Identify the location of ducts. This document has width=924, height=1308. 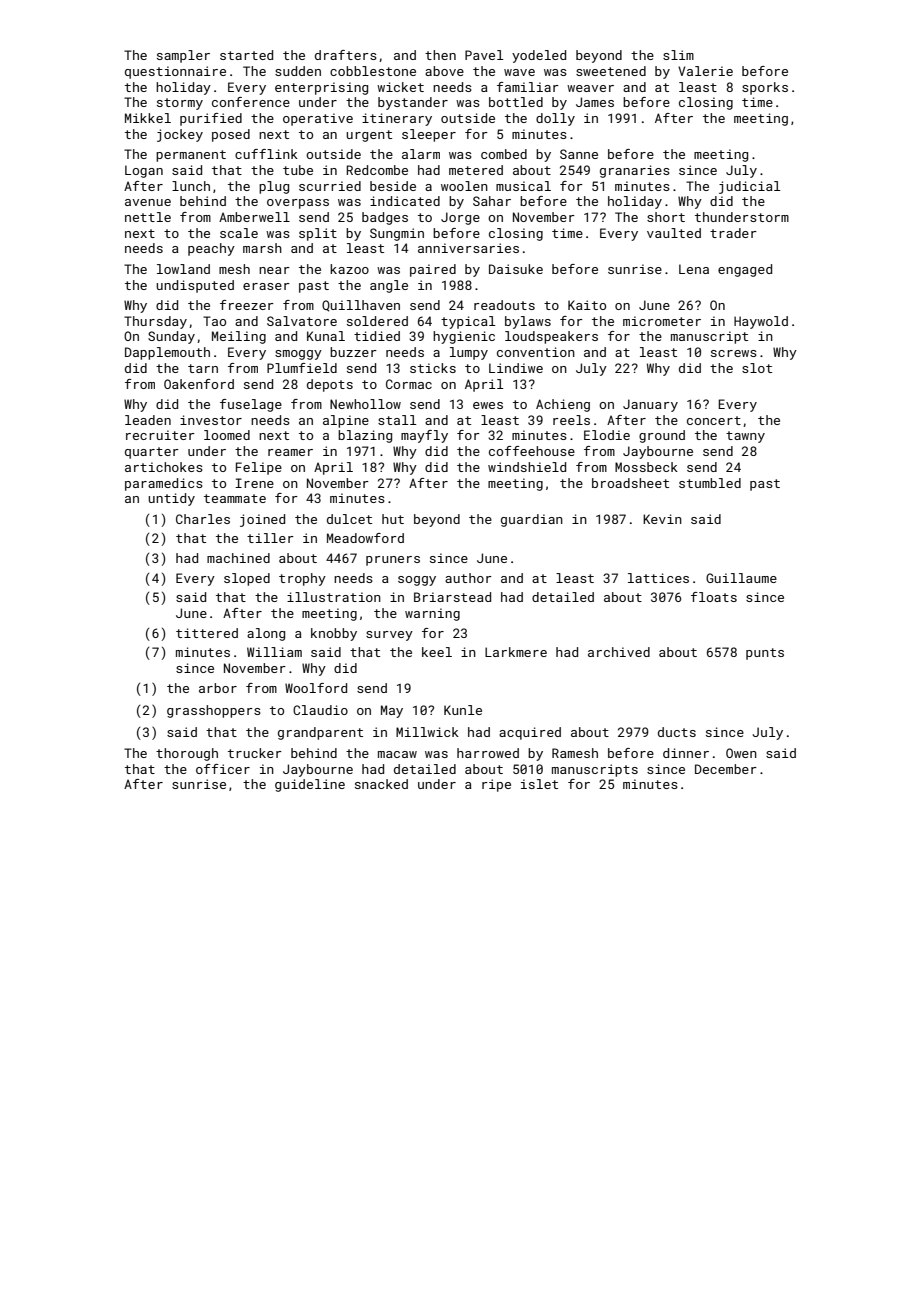
(677, 732).
